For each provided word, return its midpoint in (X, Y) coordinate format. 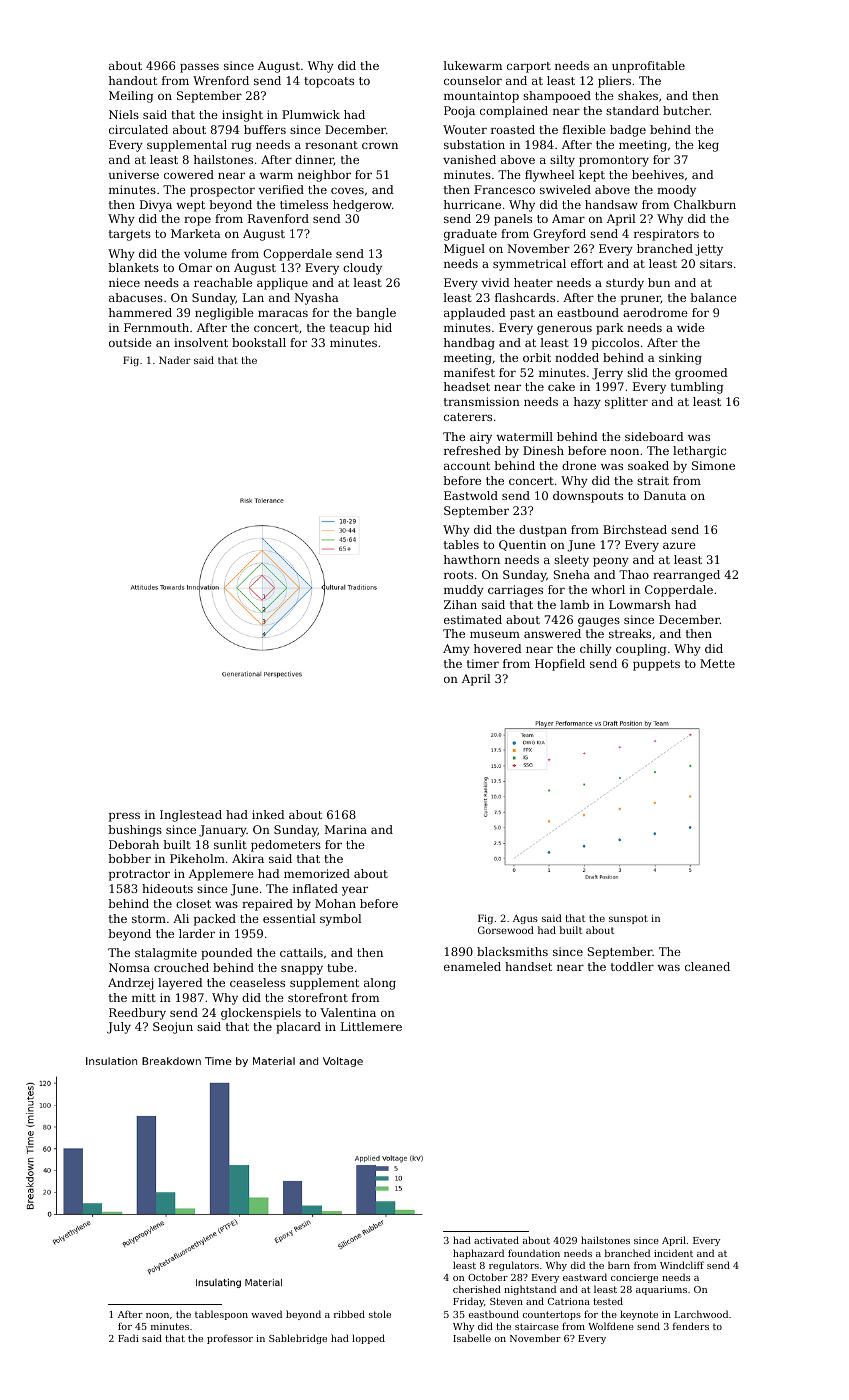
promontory (614, 161)
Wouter (465, 129)
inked (268, 814)
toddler (632, 966)
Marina (345, 829)
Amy (456, 650)
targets (130, 235)
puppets (656, 665)
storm (149, 919)
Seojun (173, 1028)
